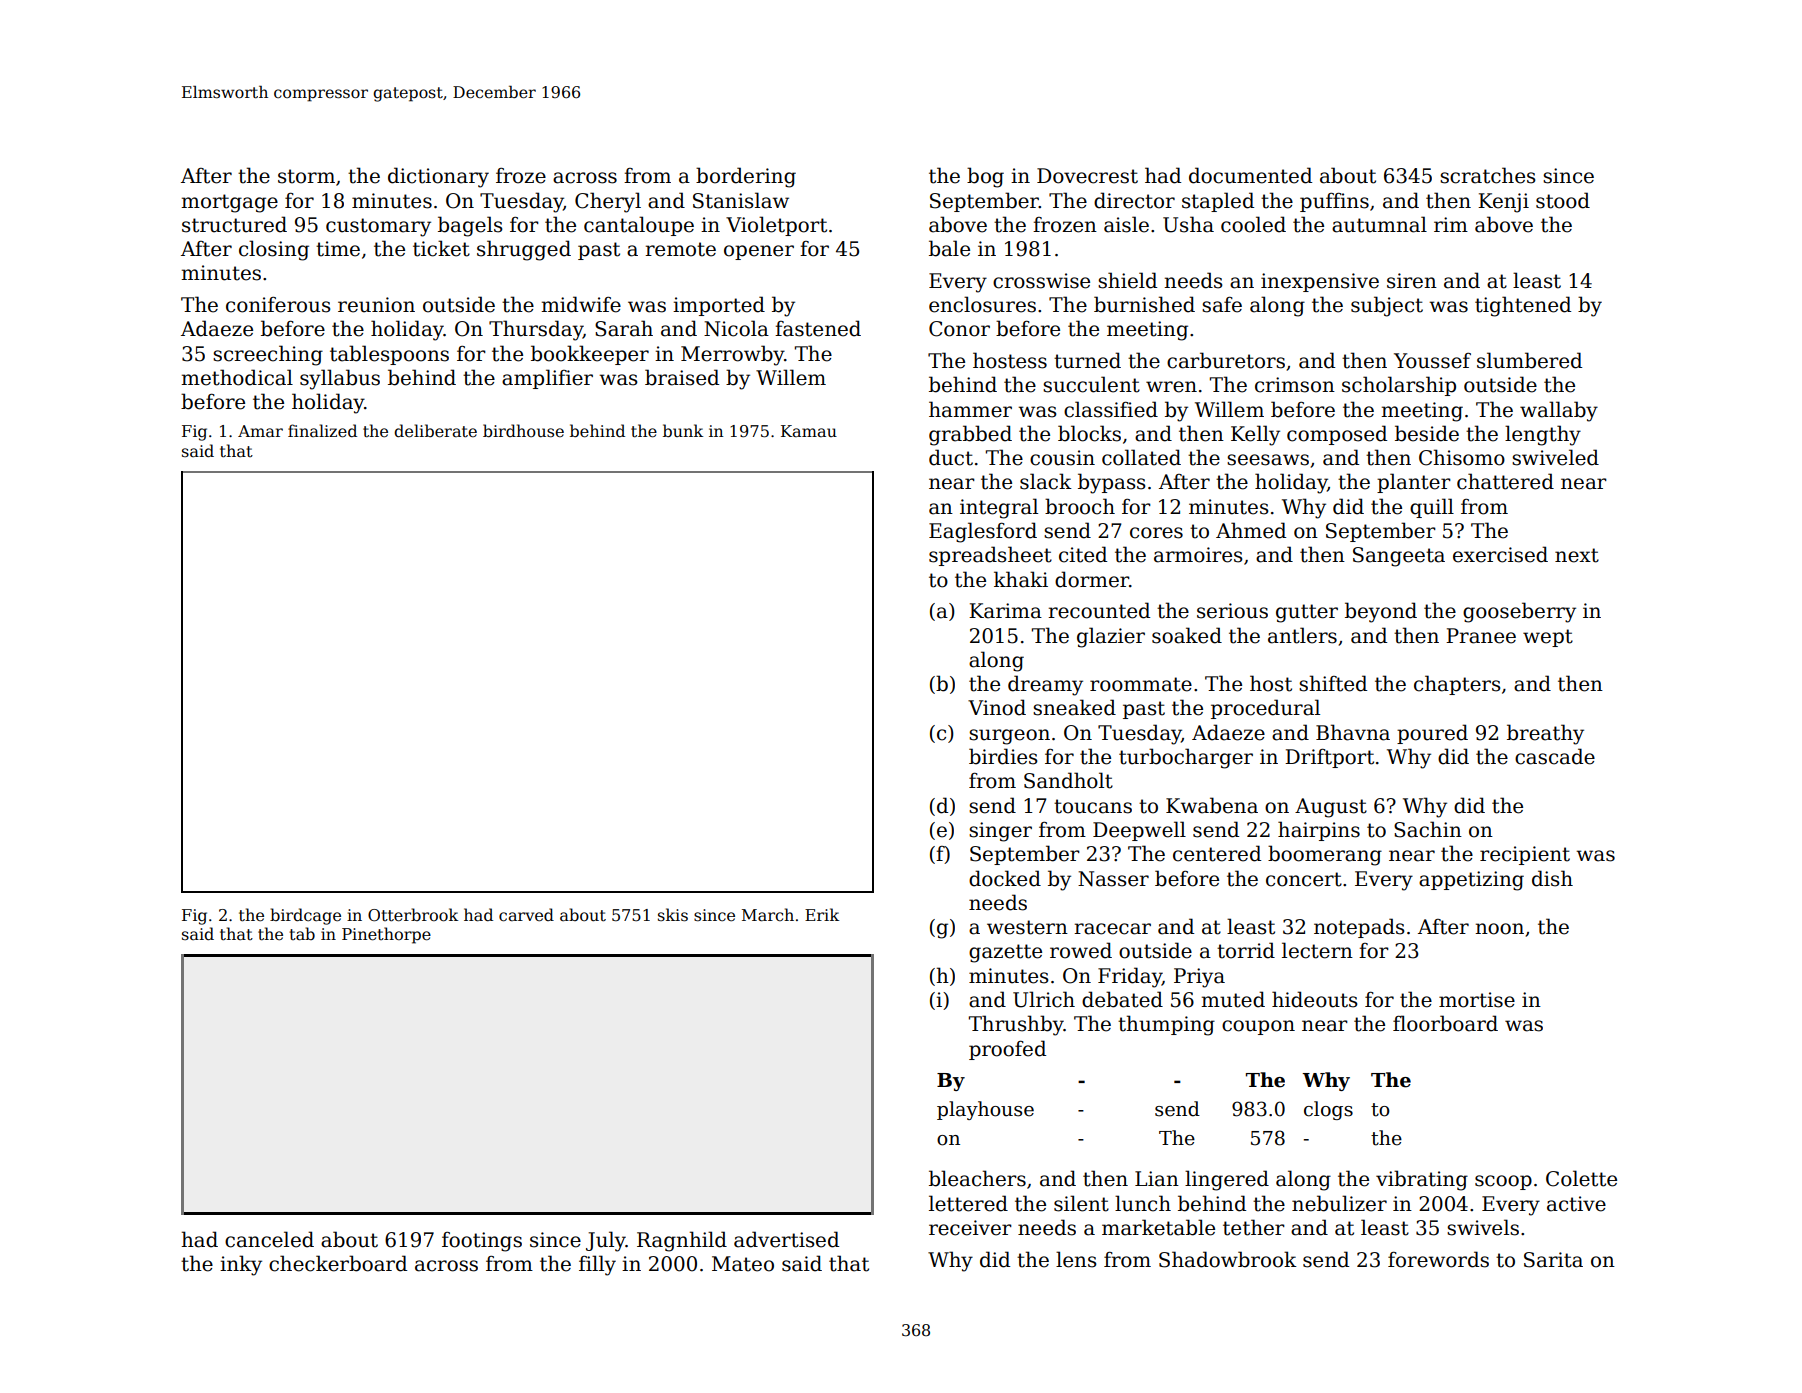 The image size is (1802, 1393). Describe the element at coordinates (1074, 707) in the document. I see `sneaked` at that location.
